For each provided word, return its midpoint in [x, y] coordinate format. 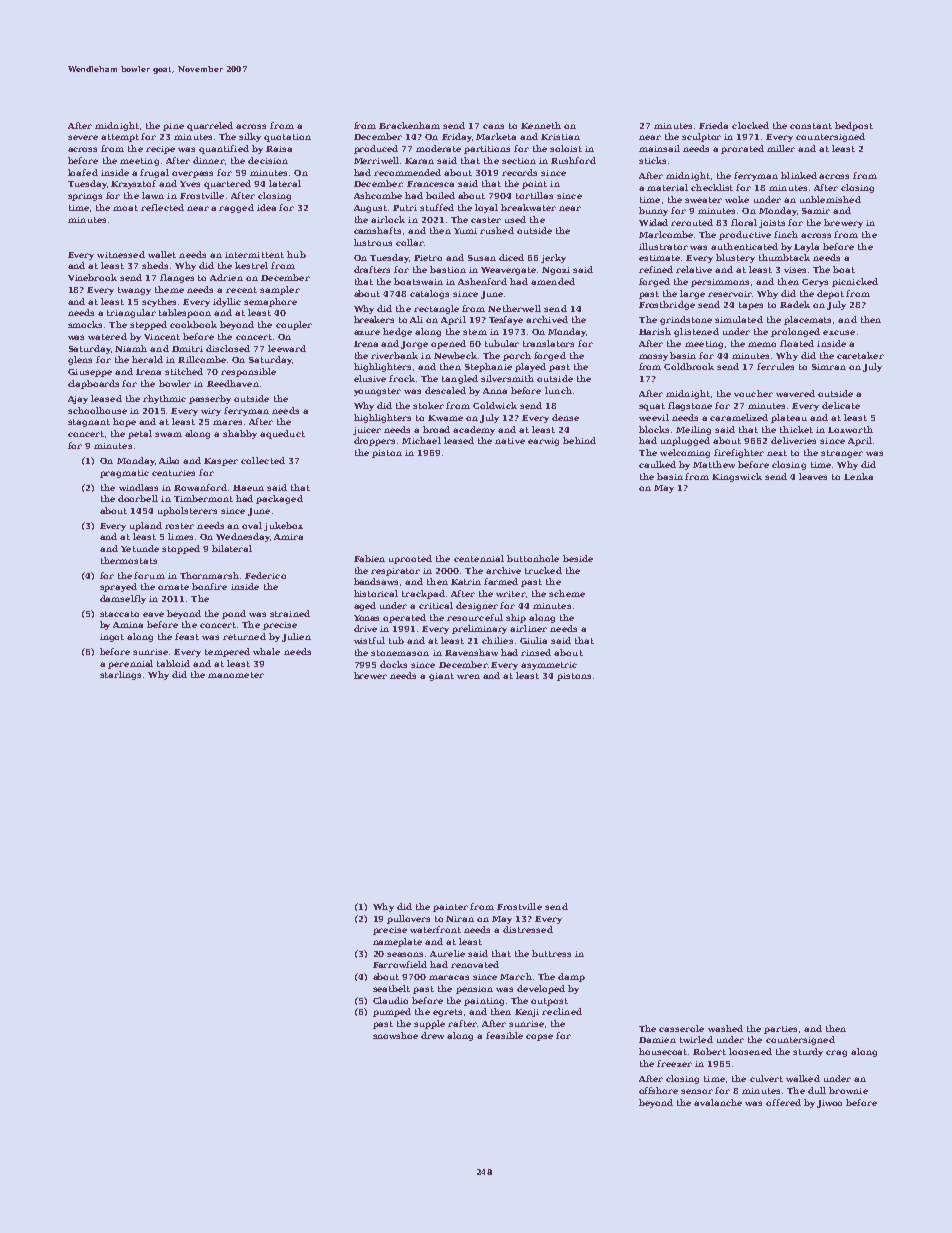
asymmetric [549, 666]
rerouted [692, 222]
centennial [479, 558]
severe [83, 137]
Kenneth [541, 125]
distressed [528, 929]
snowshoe [395, 1035]
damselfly [123, 599]
